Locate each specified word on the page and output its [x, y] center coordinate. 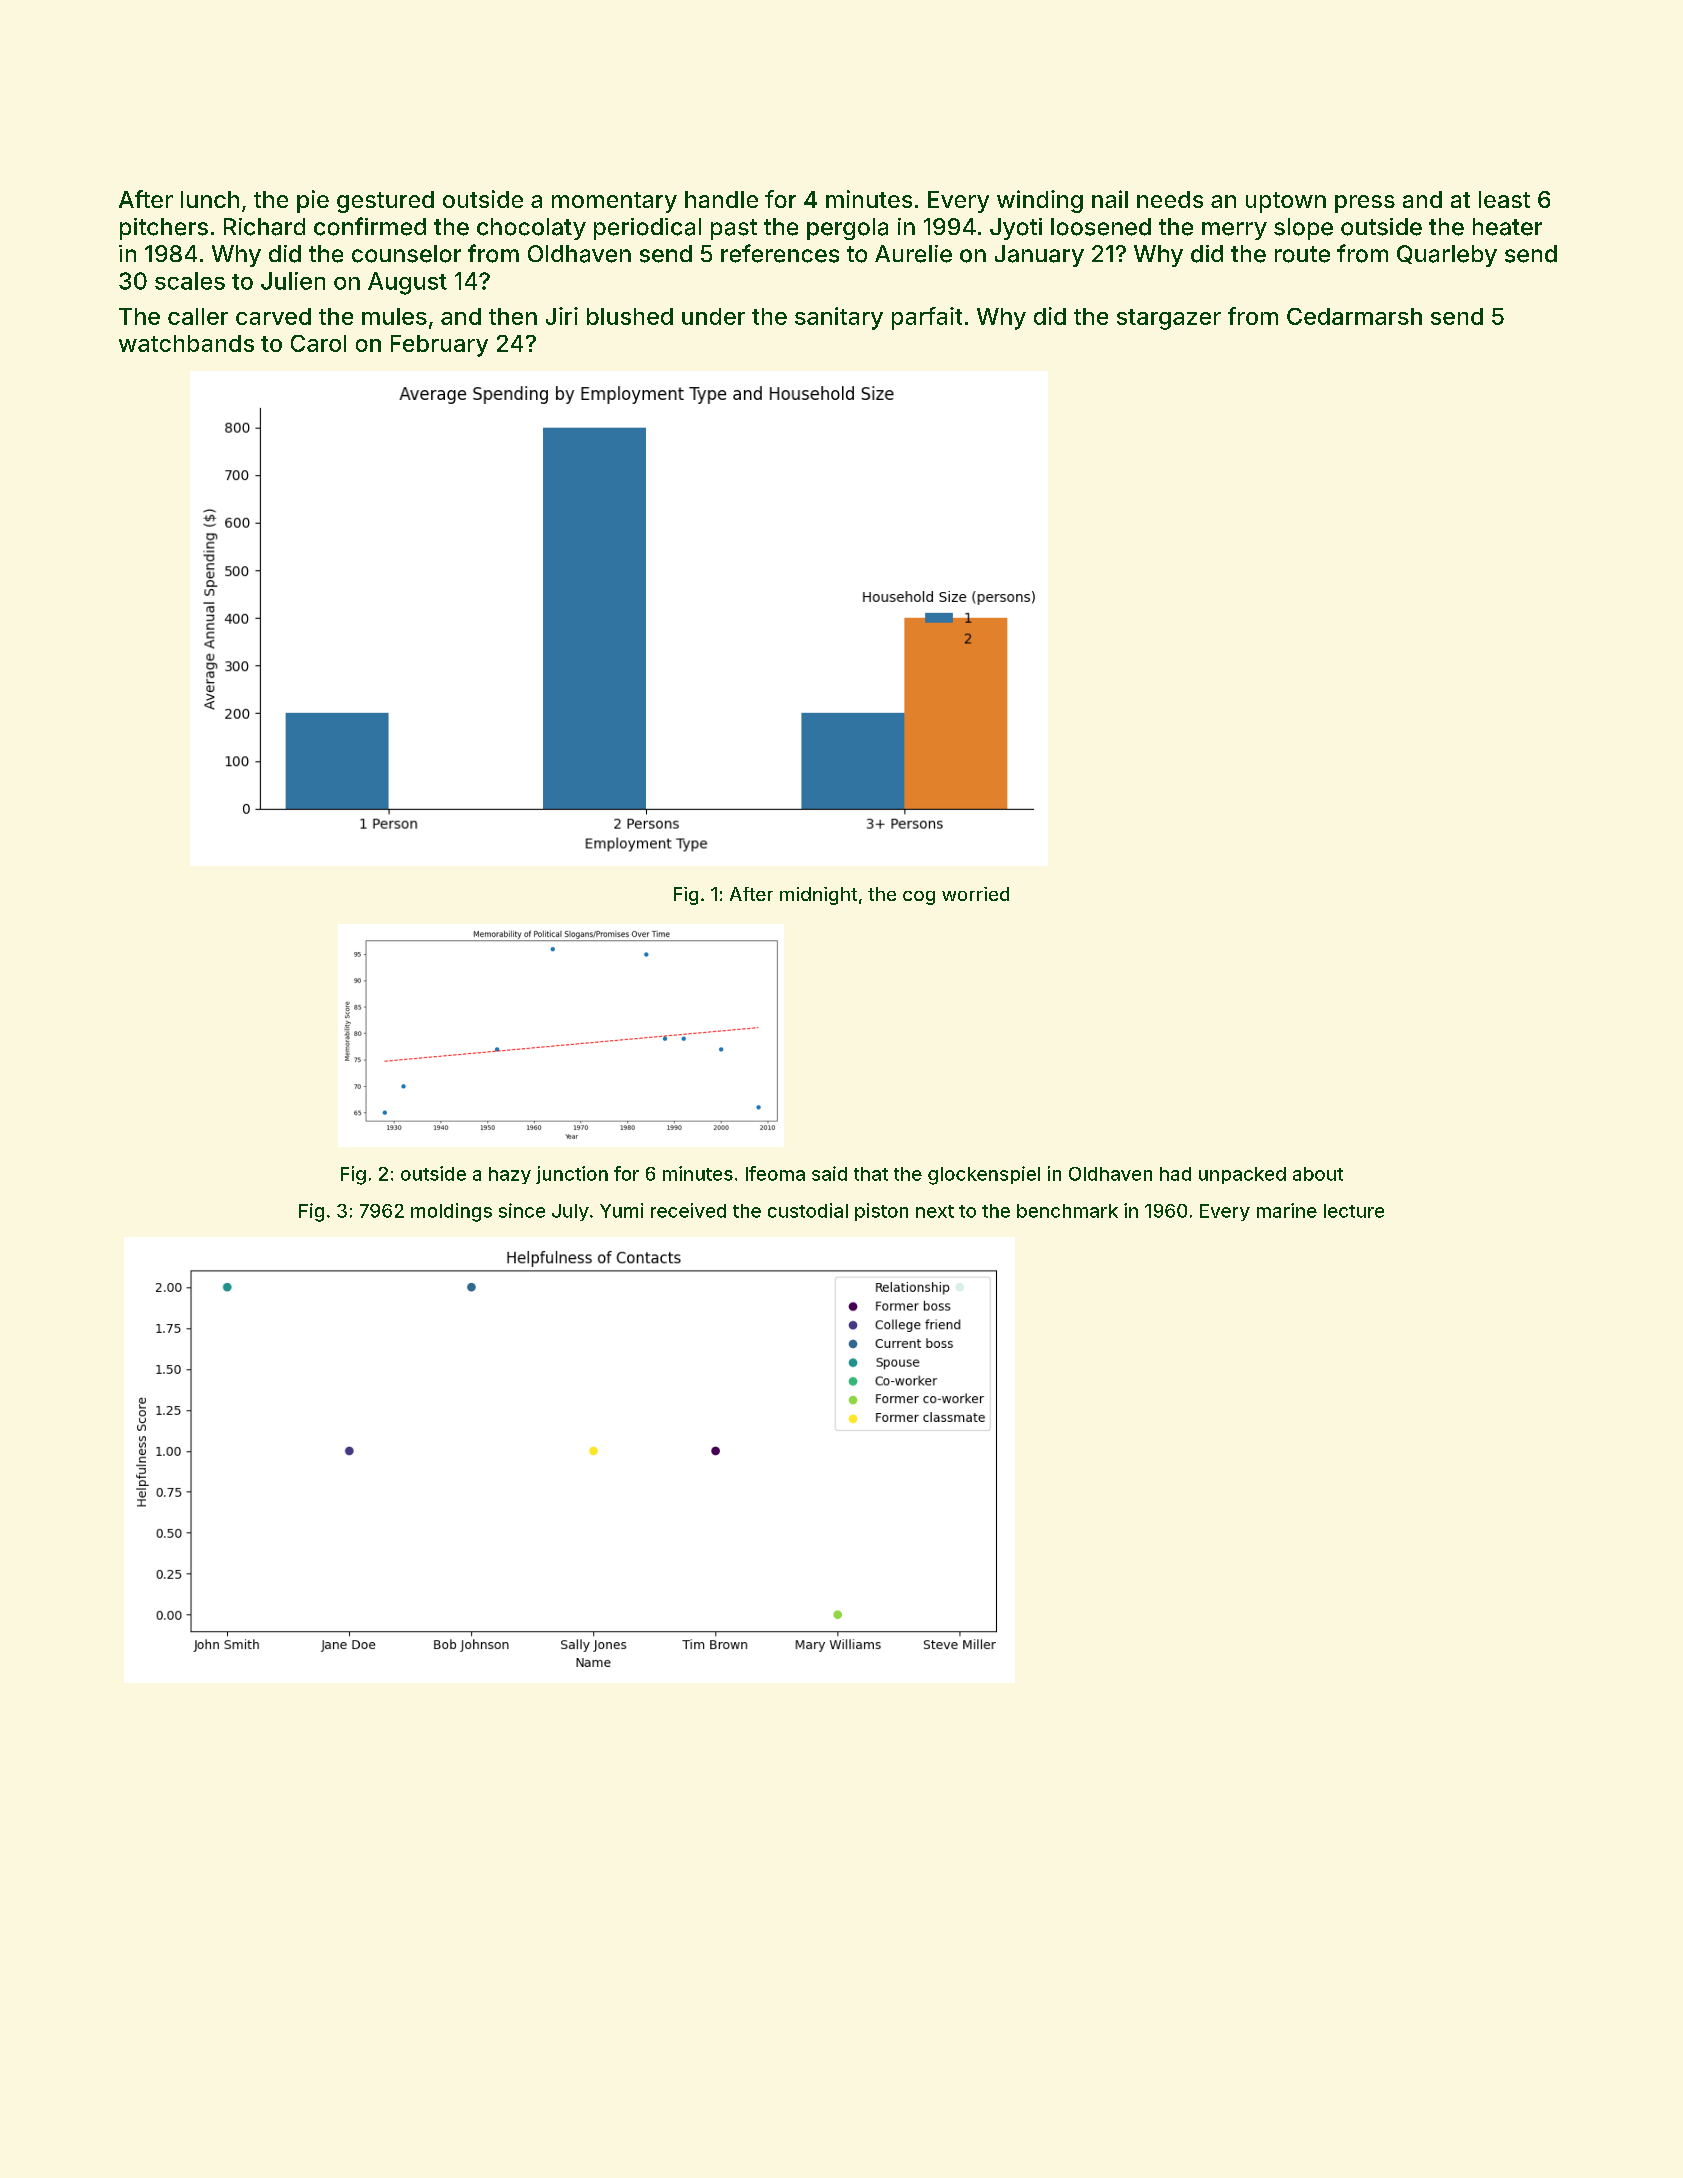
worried [975, 894]
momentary [614, 202]
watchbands [186, 343]
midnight [818, 896]
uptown [1286, 202]
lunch [210, 199]
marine [1287, 1210]
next [935, 1211]
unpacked [1242, 1175]
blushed [630, 316]
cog [919, 898]
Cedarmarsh [1354, 316]
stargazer [1169, 319]
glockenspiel [984, 1175]
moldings [451, 1212]
